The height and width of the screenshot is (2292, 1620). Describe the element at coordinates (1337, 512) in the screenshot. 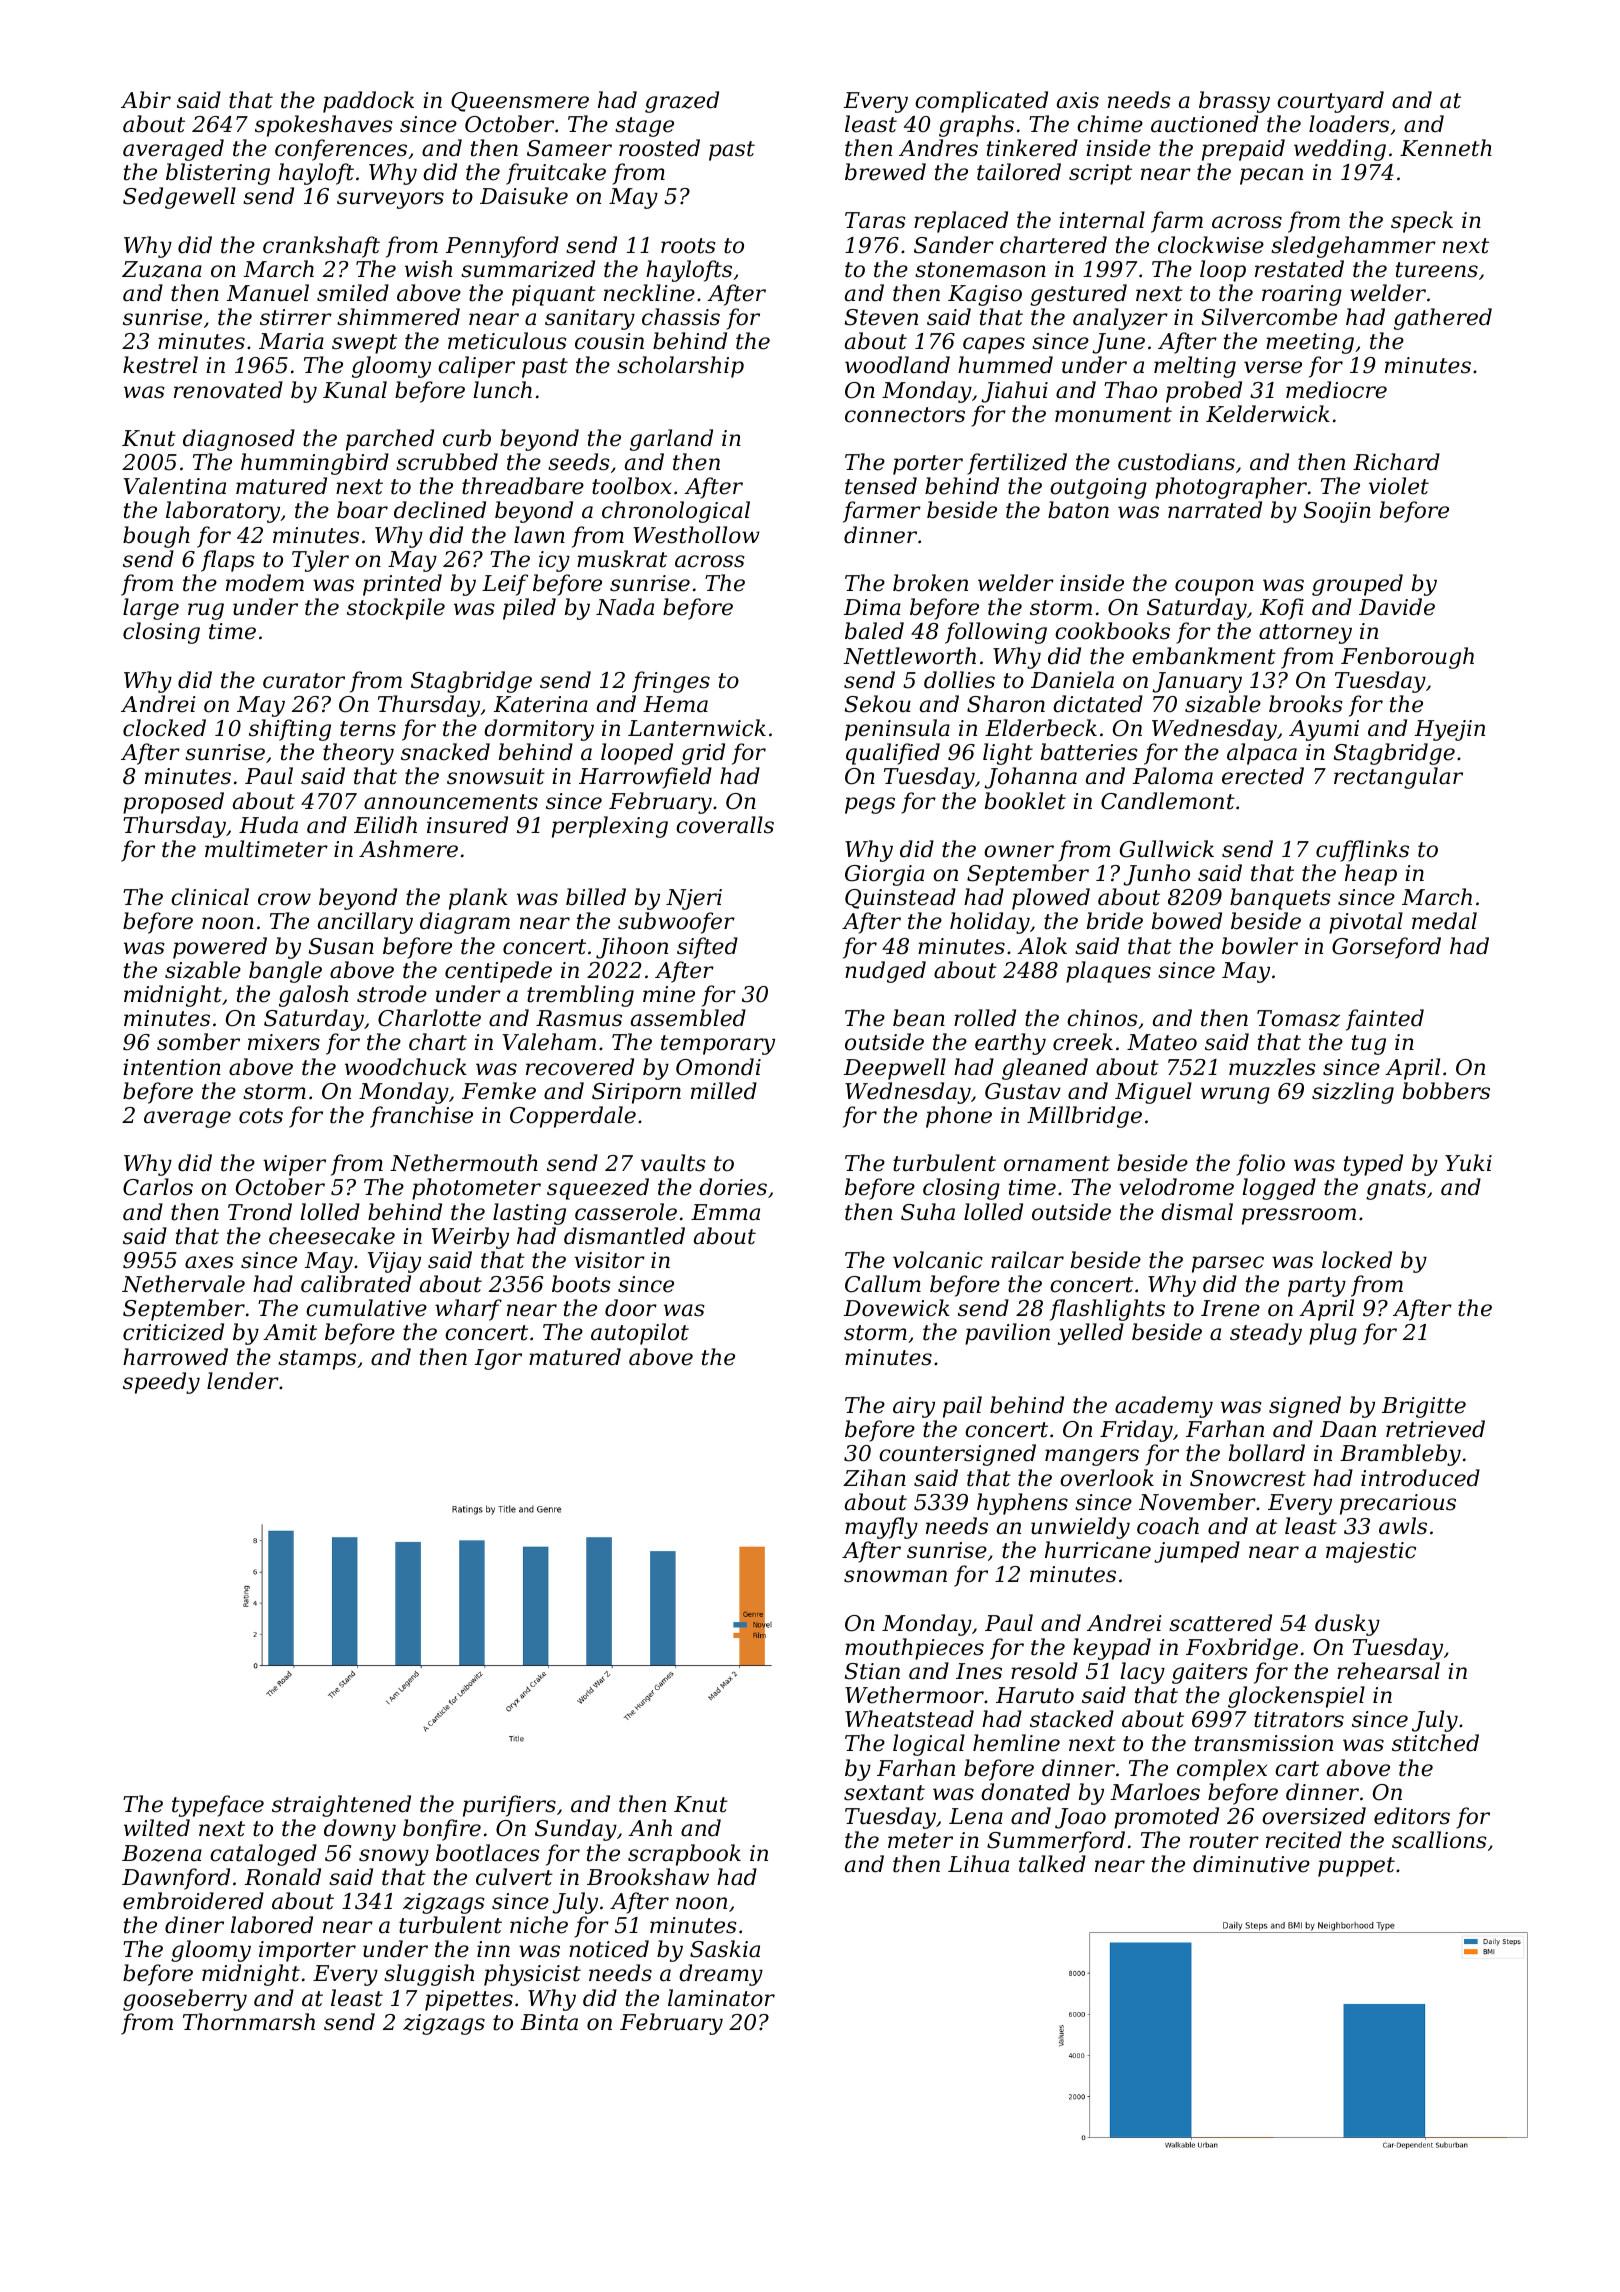

I see `Soojin` at that location.
